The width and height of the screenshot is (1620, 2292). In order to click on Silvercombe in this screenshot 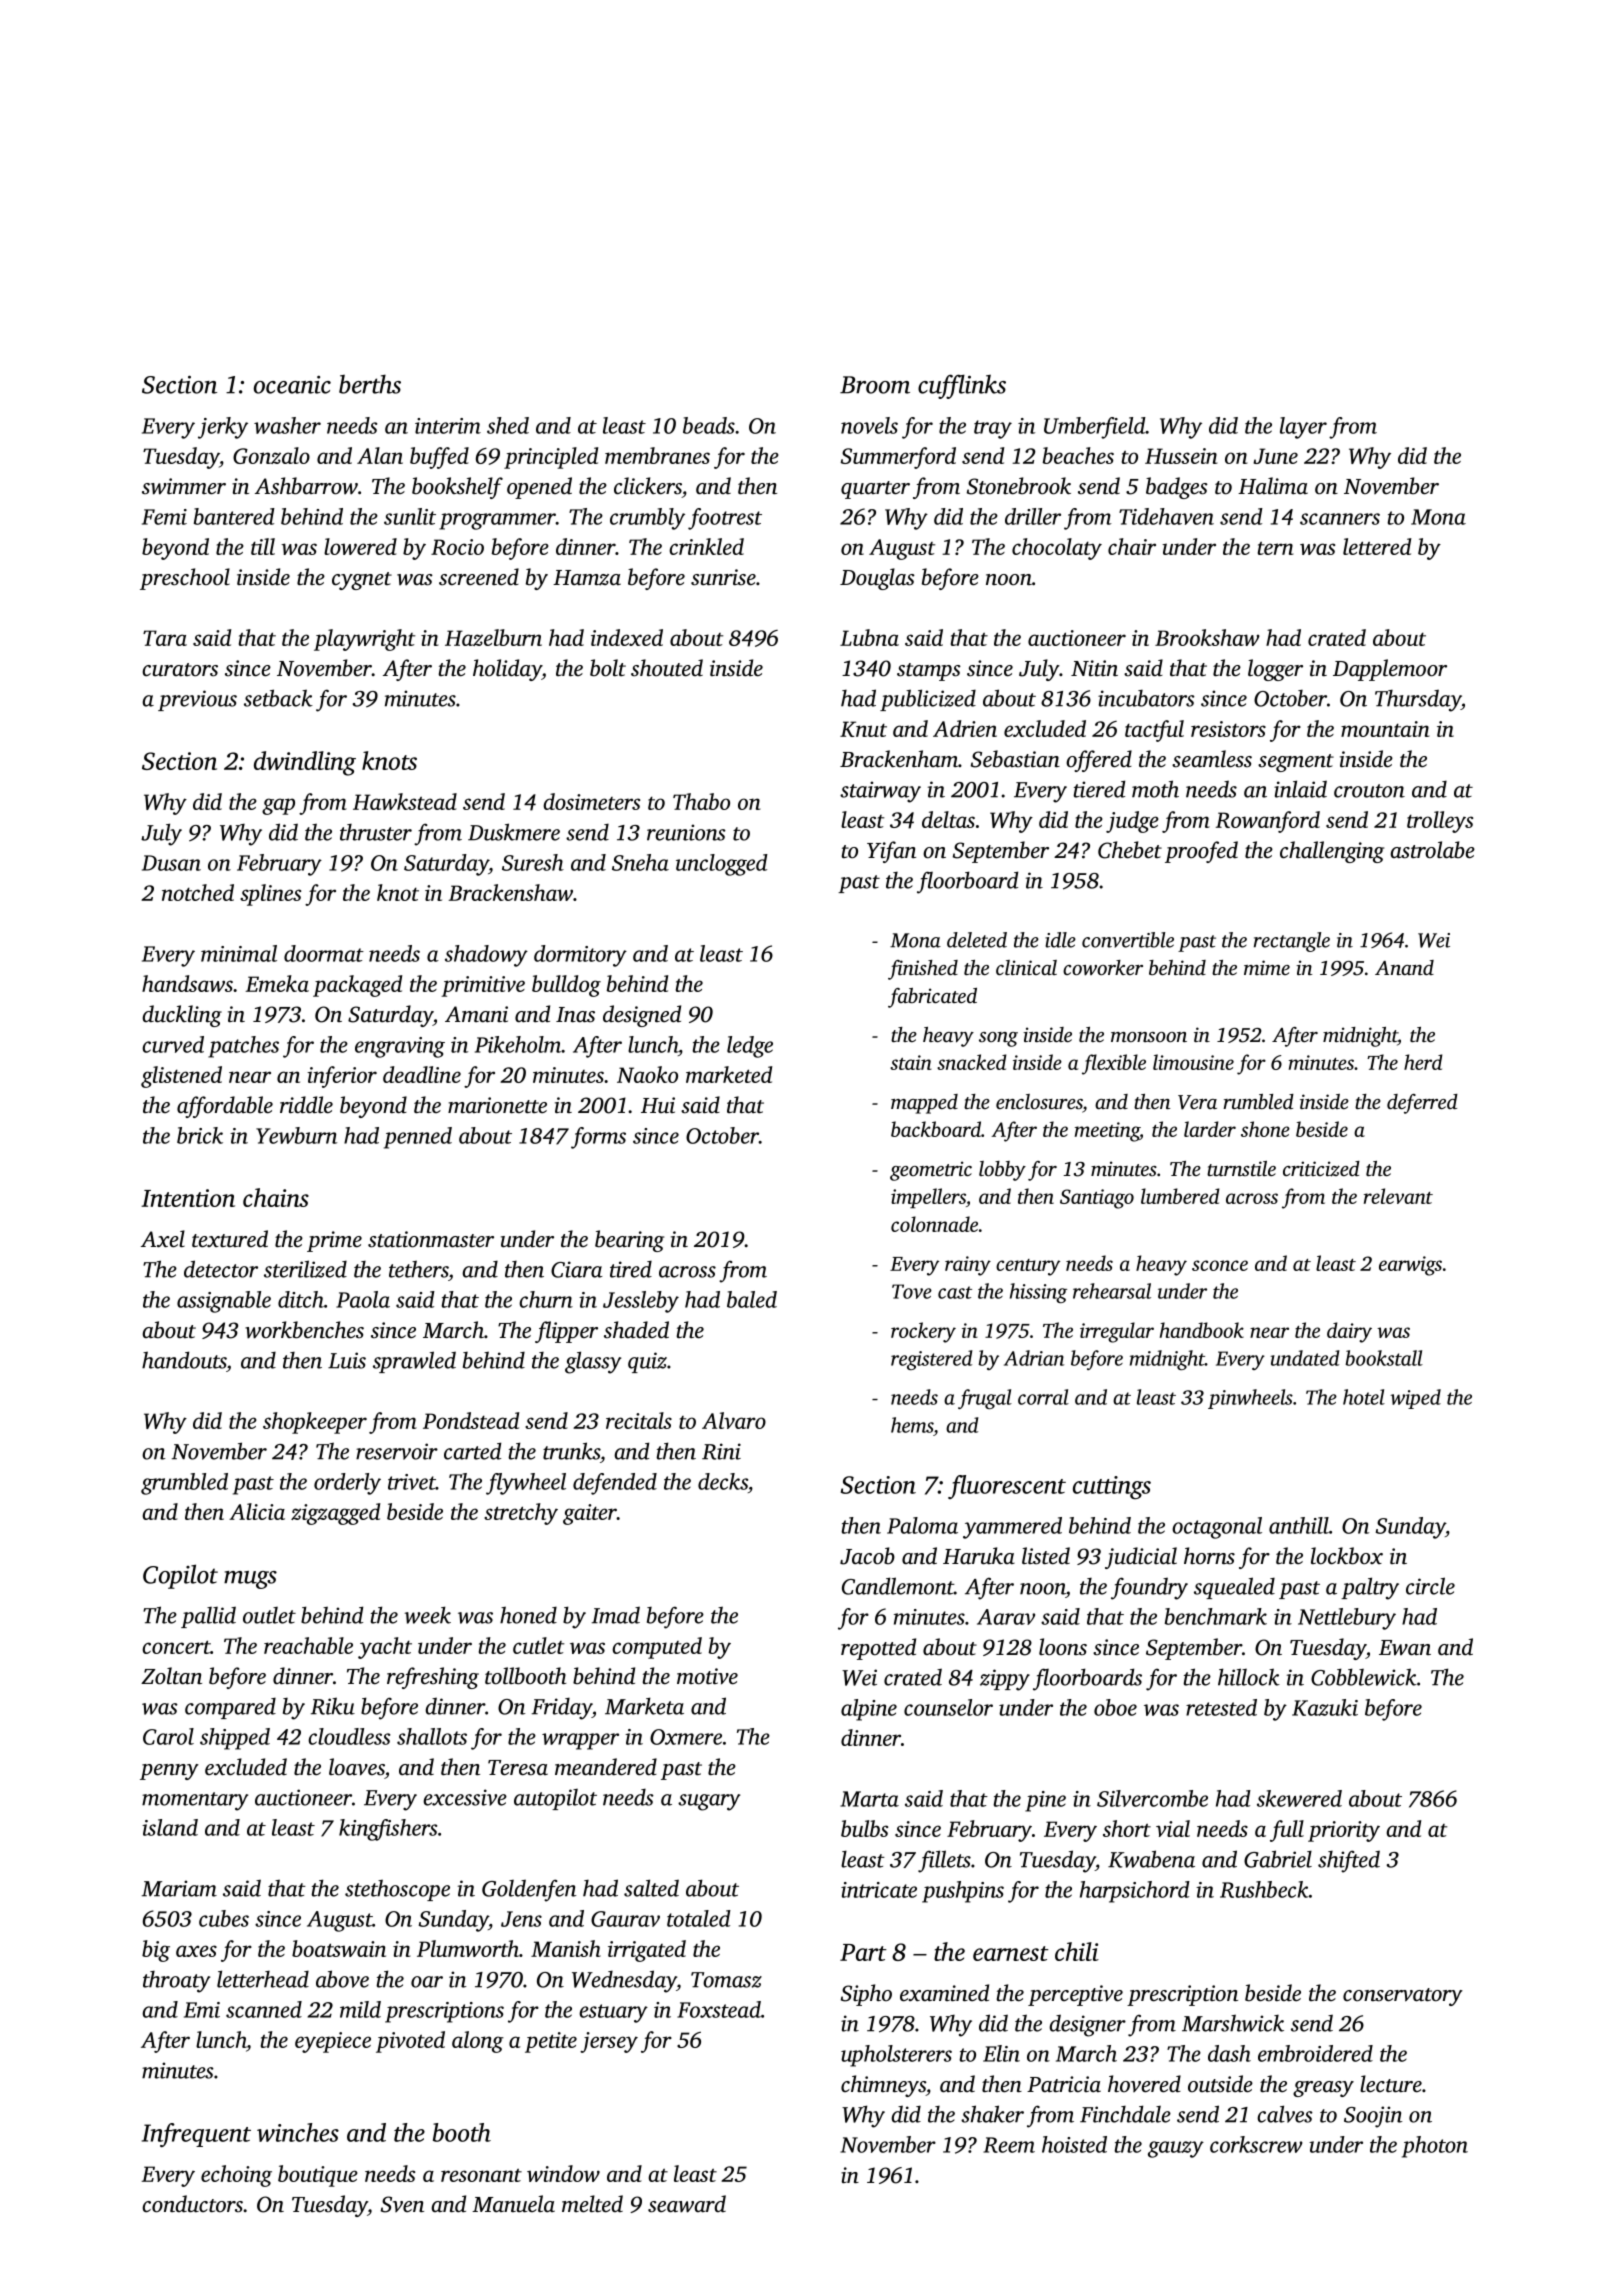, I will do `click(1152, 1798)`.
